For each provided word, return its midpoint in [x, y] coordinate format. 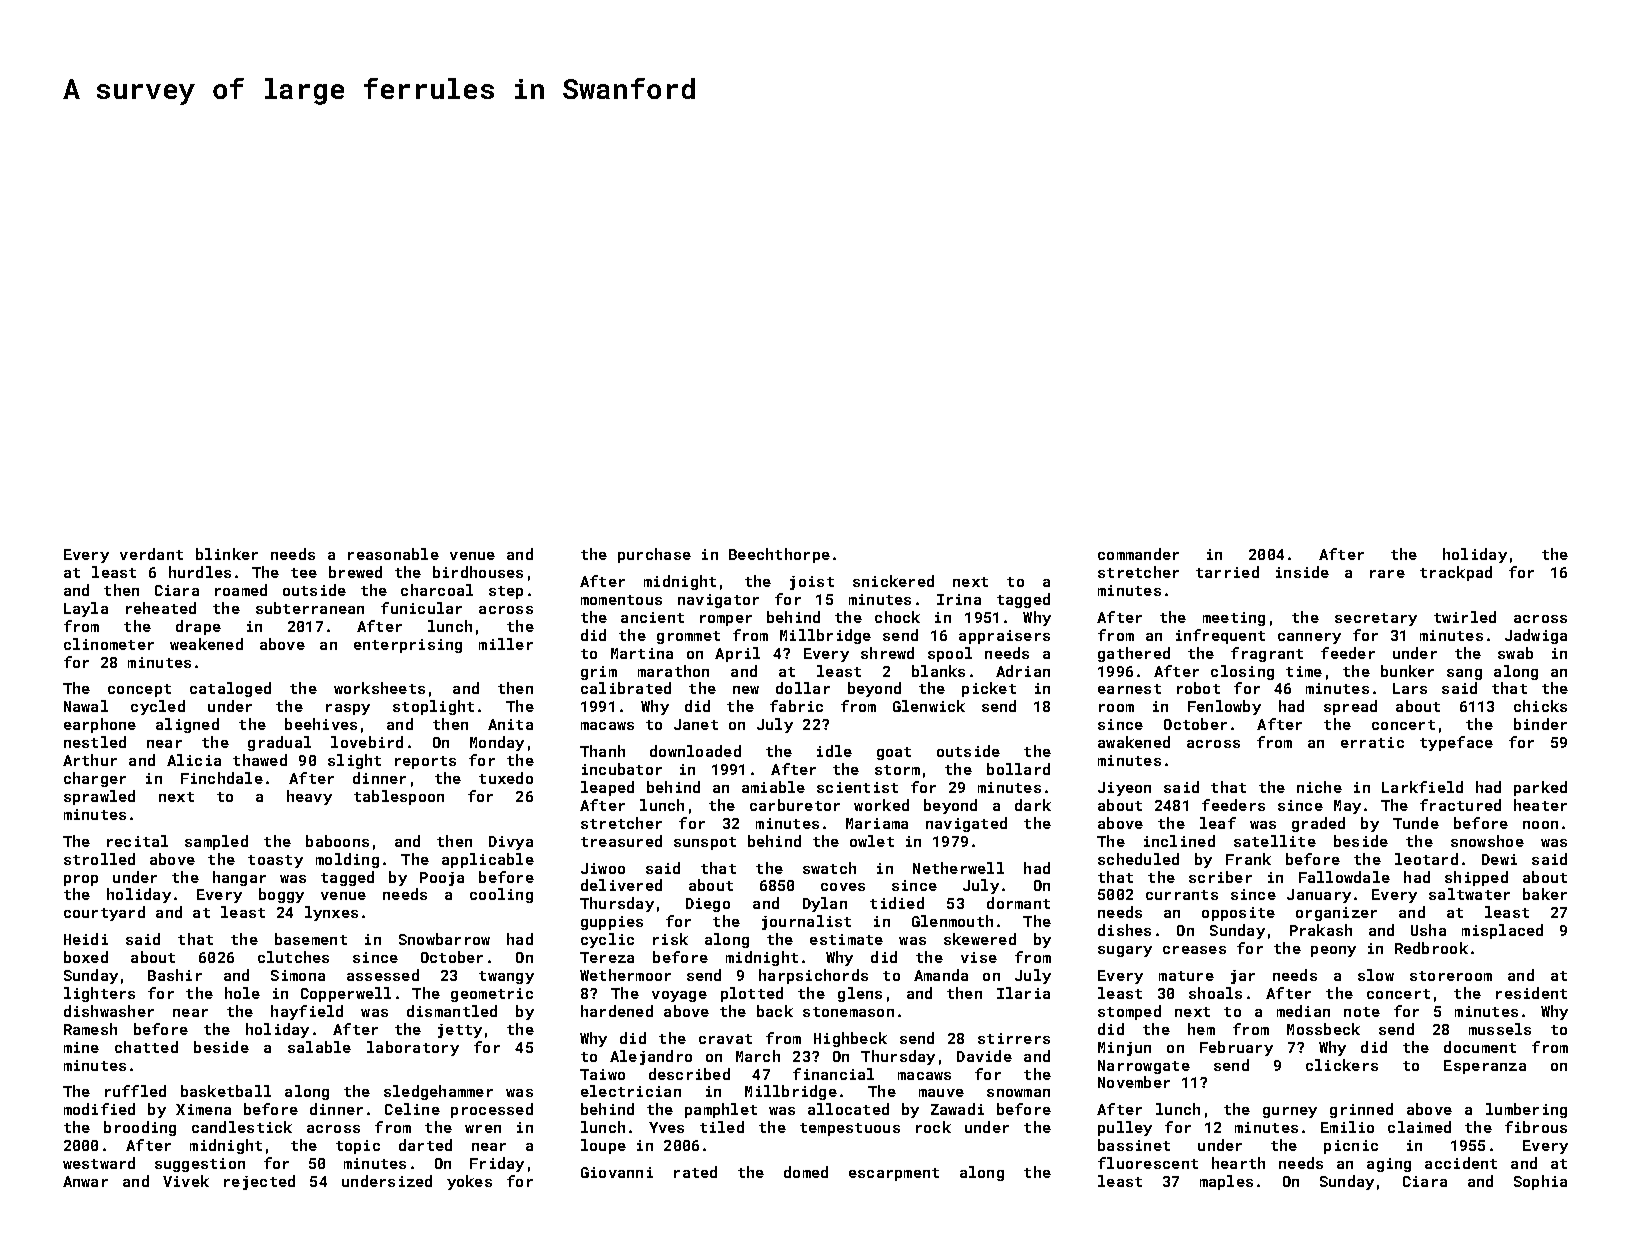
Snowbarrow [444, 939]
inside [1302, 572]
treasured [621, 841]
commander [1138, 554]
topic [358, 1147]
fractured [1460, 805]
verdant [151, 554]
